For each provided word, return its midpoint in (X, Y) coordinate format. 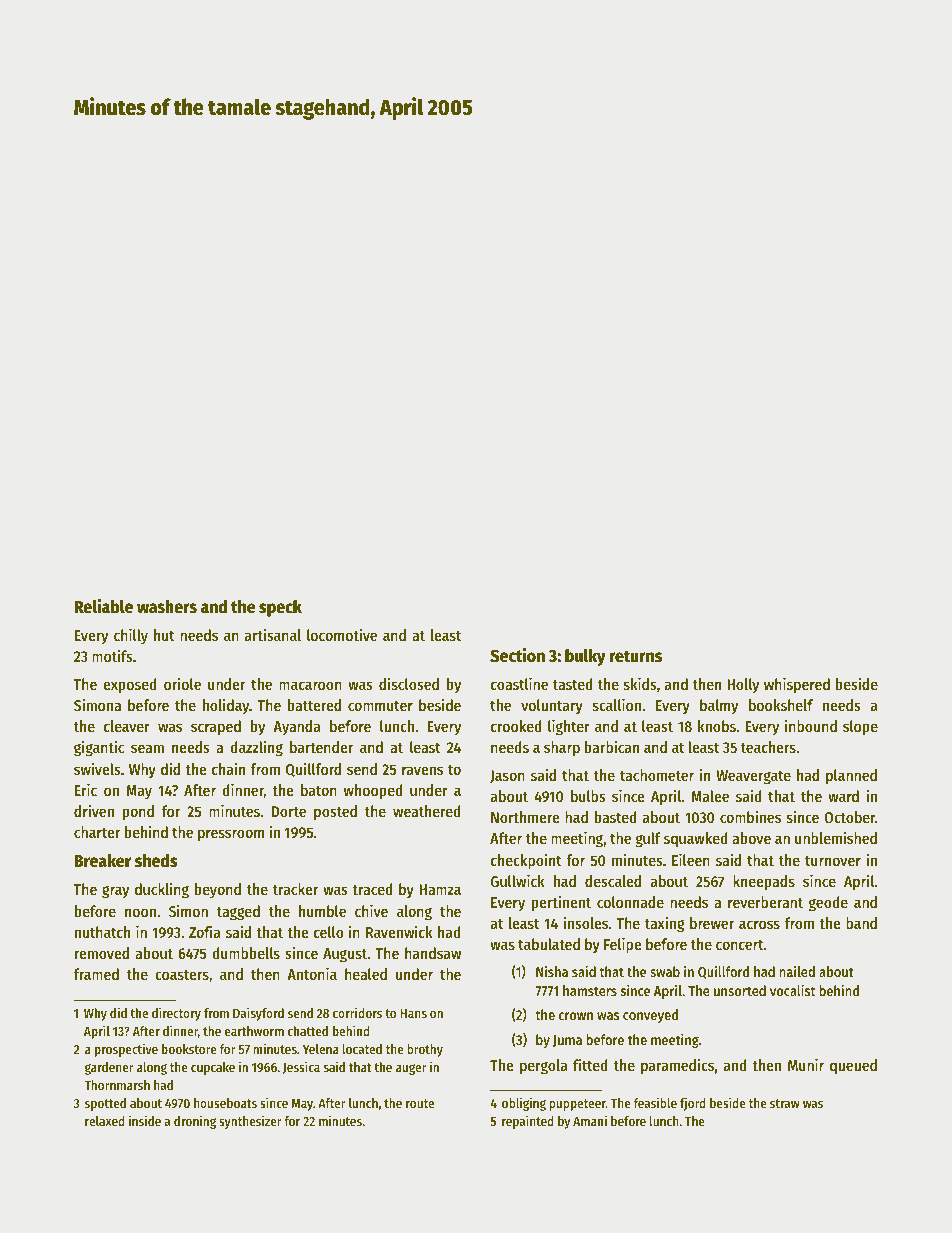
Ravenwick (399, 931)
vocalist (793, 990)
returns (635, 656)
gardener (109, 1068)
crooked (516, 726)
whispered (797, 685)
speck (280, 608)
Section (517, 655)
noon (140, 912)
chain (228, 769)
